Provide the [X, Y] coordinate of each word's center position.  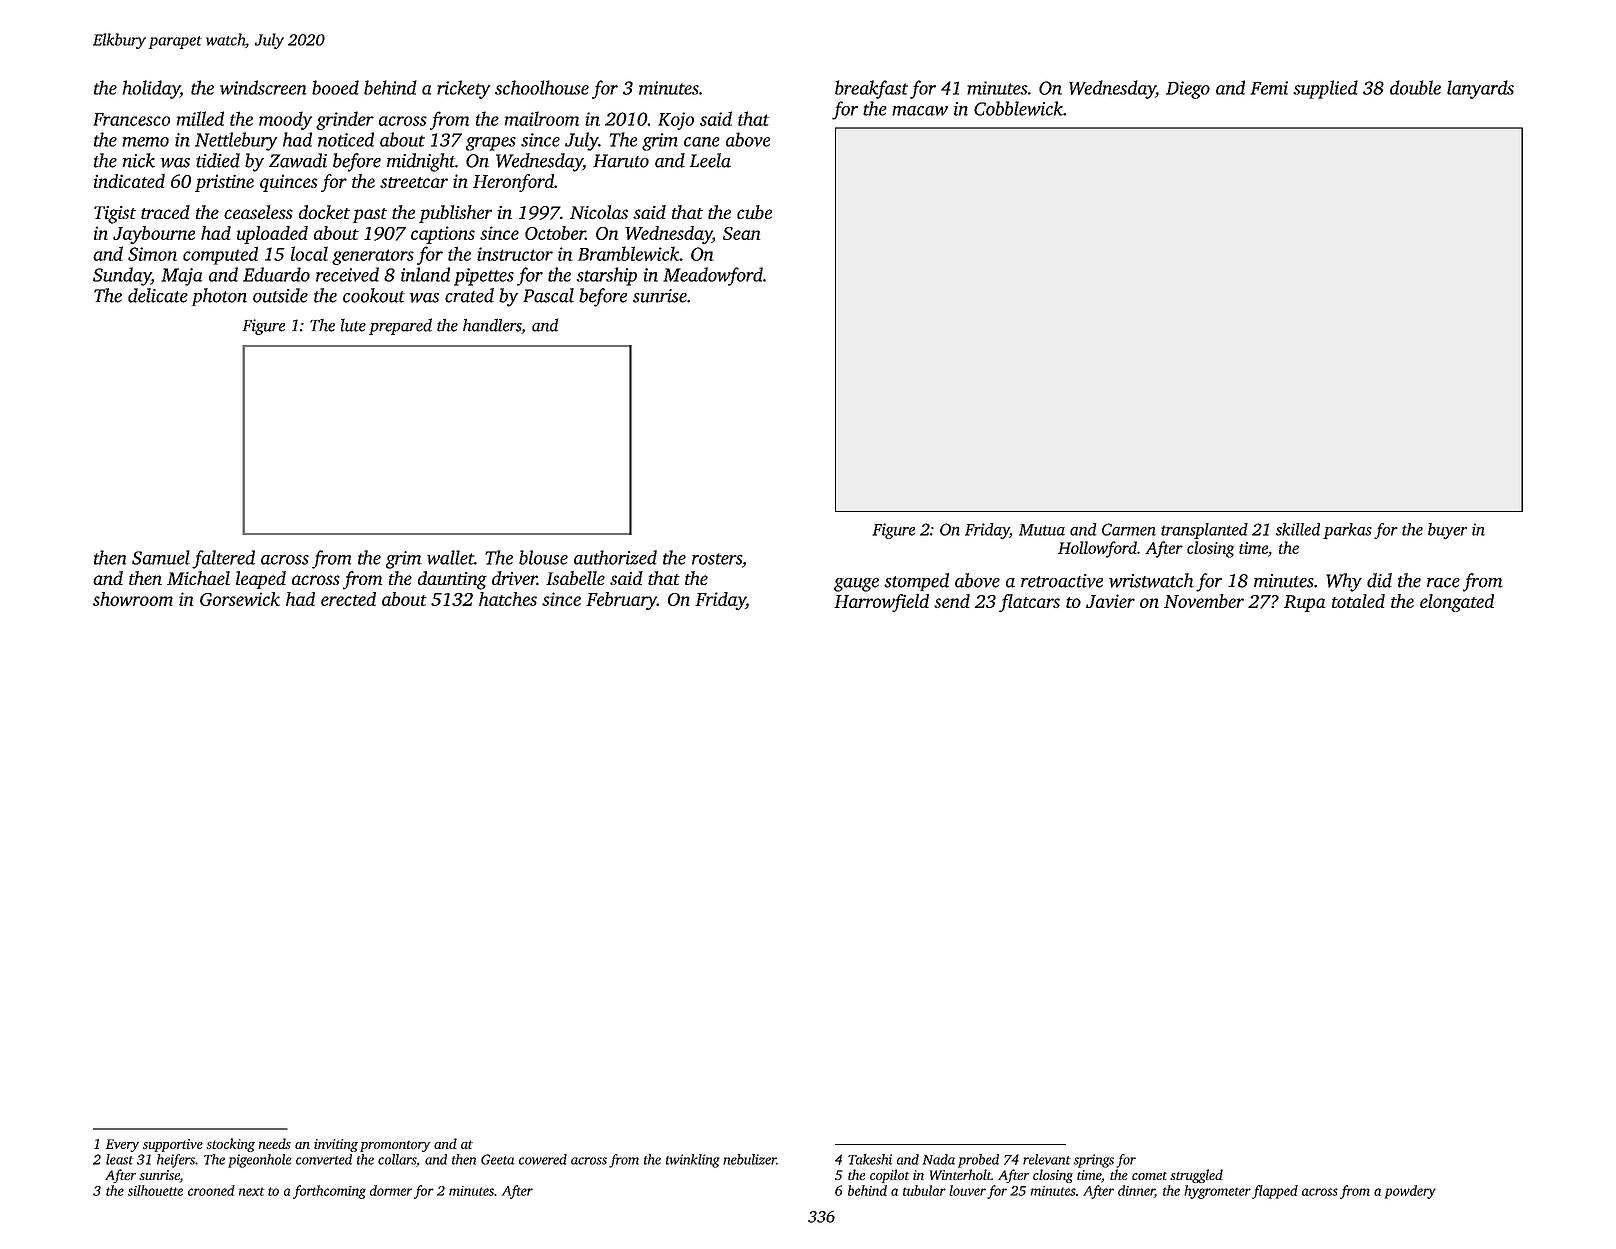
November [1204, 601]
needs [274, 1143]
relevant [1046, 1159]
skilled [1298, 529]
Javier [1110, 601]
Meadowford [713, 276]
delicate [158, 295]
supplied [1325, 89]
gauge [856, 585]
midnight [421, 162]
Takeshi [870, 1159]
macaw [920, 111]
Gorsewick [240, 599]
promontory [395, 1146]
